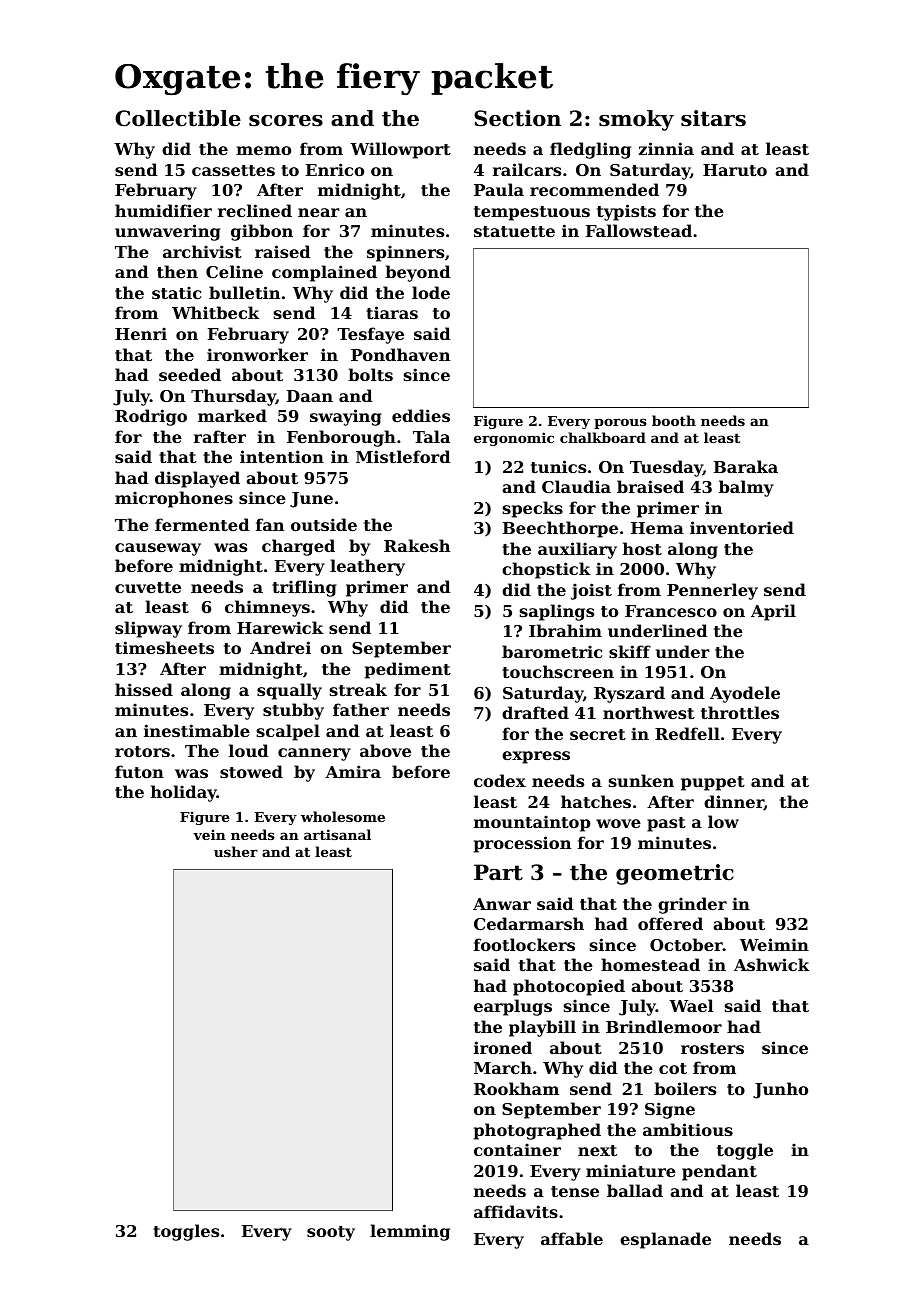  What do you see at coordinates (176, 292) in the screenshot?
I see `static` at bounding box center [176, 292].
